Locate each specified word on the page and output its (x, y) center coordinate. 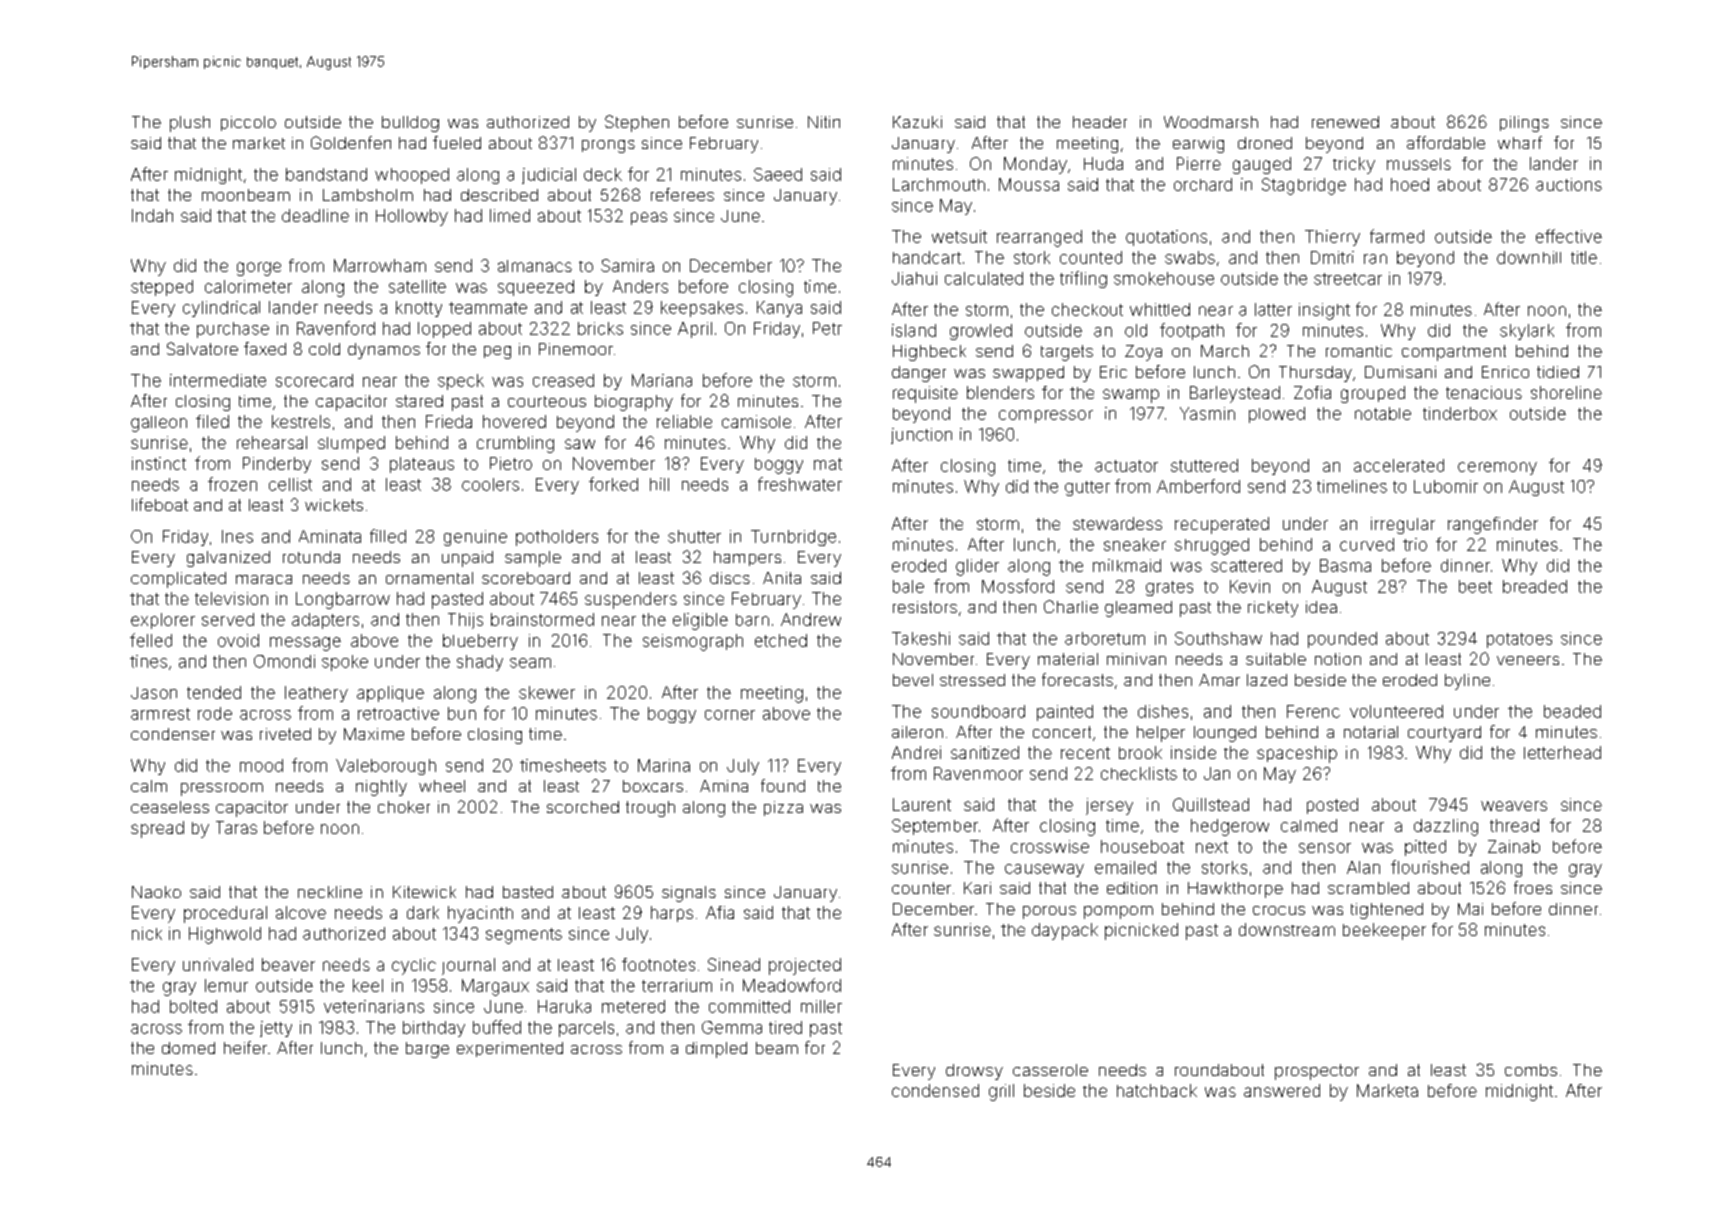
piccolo (248, 123)
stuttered (1204, 465)
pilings (1524, 124)
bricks (600, 328)
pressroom (222, 789)
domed (188, 1048)
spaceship (1297, 754)
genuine (475, 538)
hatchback (1157, 1090)
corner (730, 715)
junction (921, 436)
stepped (162, 288)
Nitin (824, 122)
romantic (1359, 351)
